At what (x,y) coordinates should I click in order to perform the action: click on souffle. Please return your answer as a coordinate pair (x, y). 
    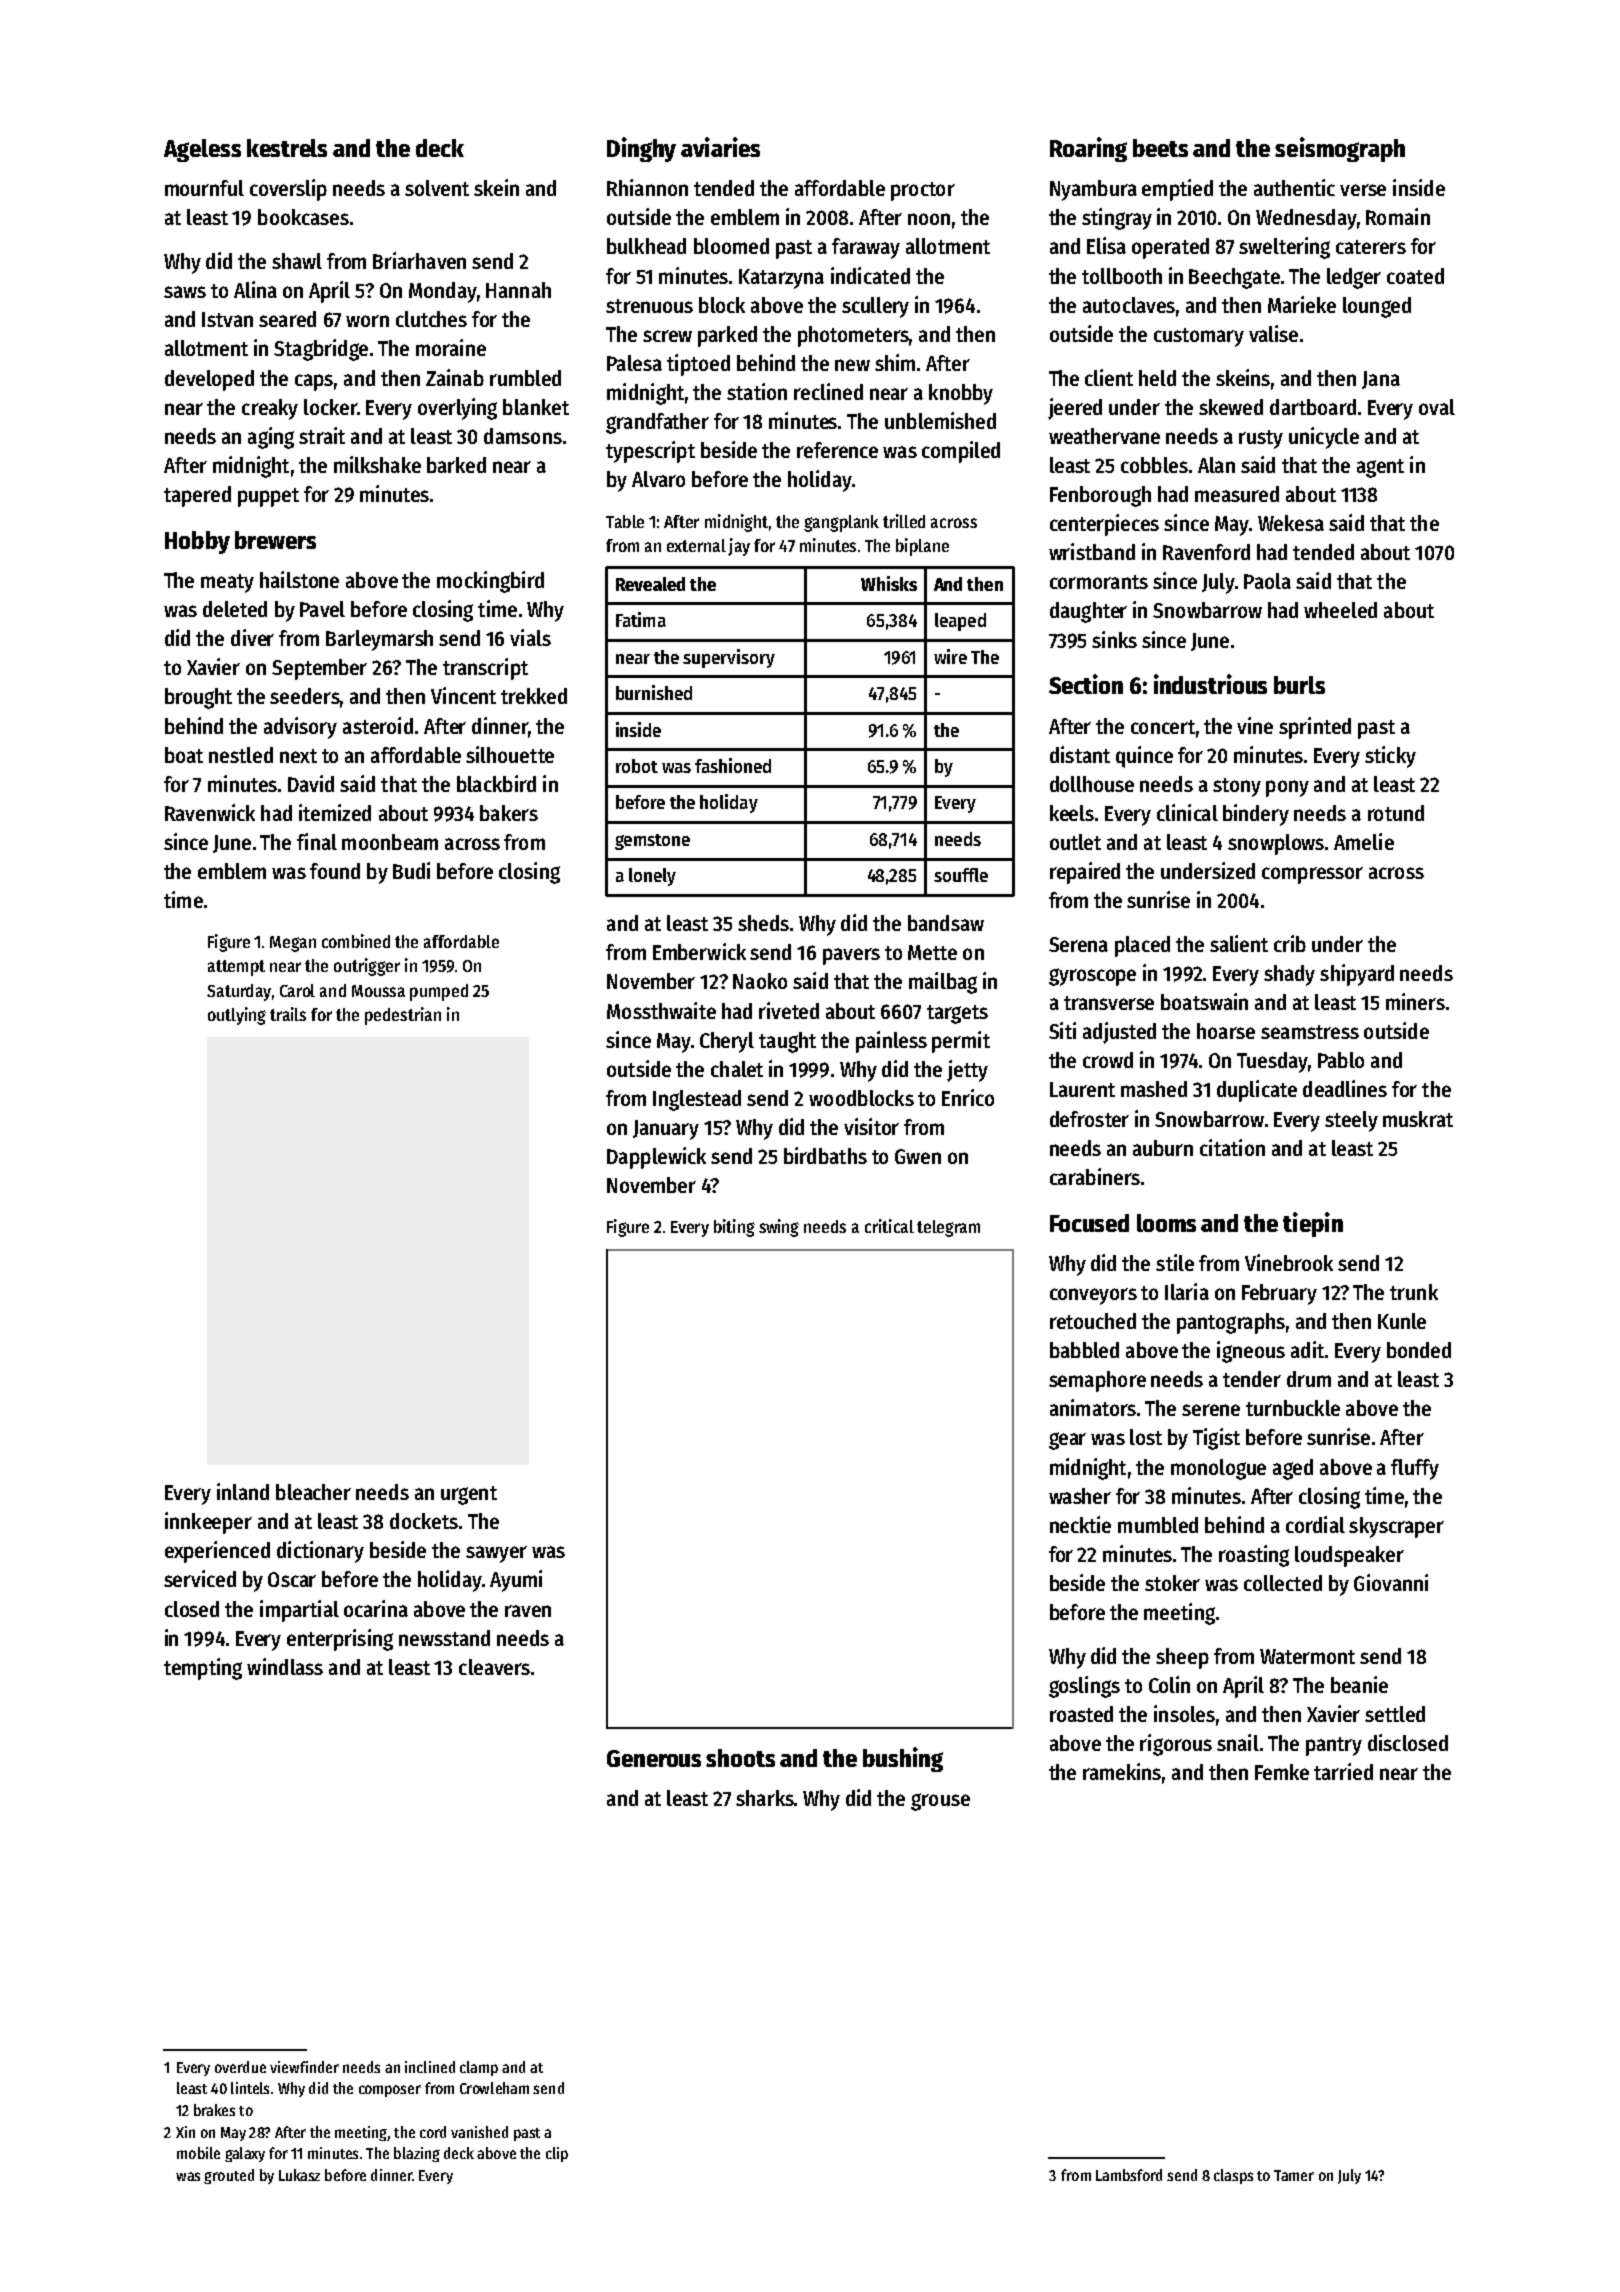
    Looking at the image, I should click on (961, 875).
